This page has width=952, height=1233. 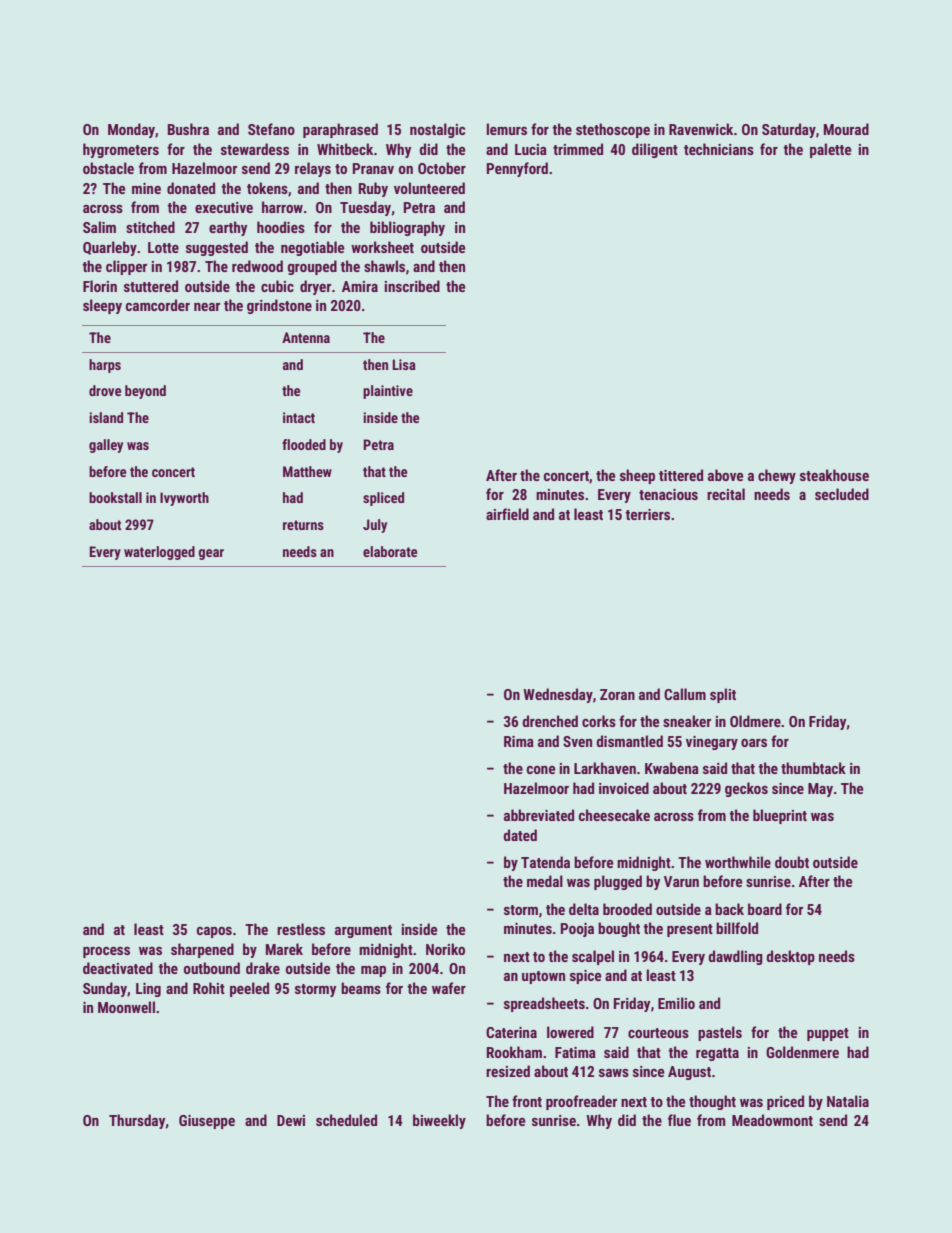 I want to click on tenacious, so click(x=668, y=494).
